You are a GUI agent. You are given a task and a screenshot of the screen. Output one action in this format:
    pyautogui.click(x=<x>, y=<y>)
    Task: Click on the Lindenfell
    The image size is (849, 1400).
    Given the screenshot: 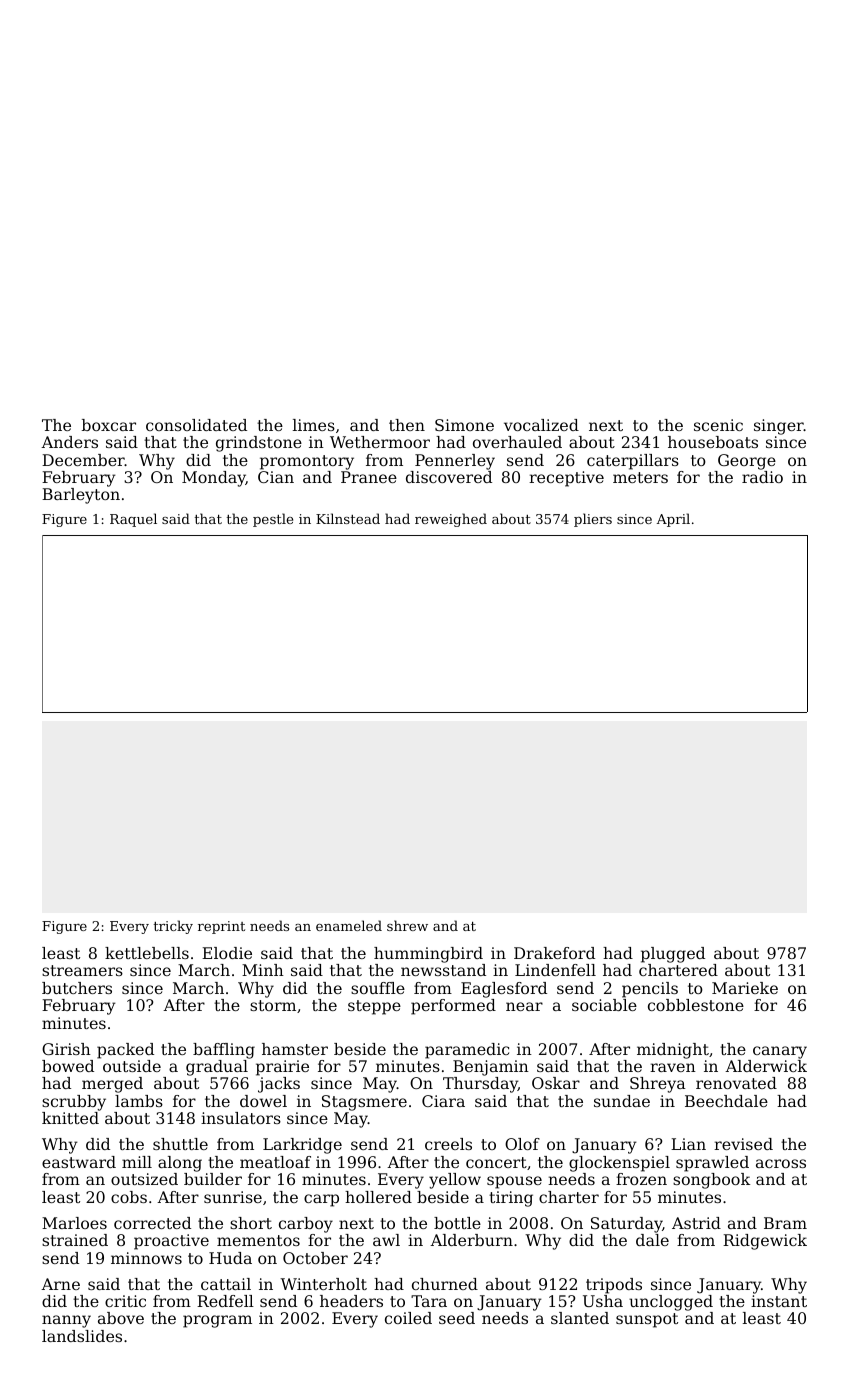 What is the action you would take?
    pyautogui.click(x=555, y=970)
